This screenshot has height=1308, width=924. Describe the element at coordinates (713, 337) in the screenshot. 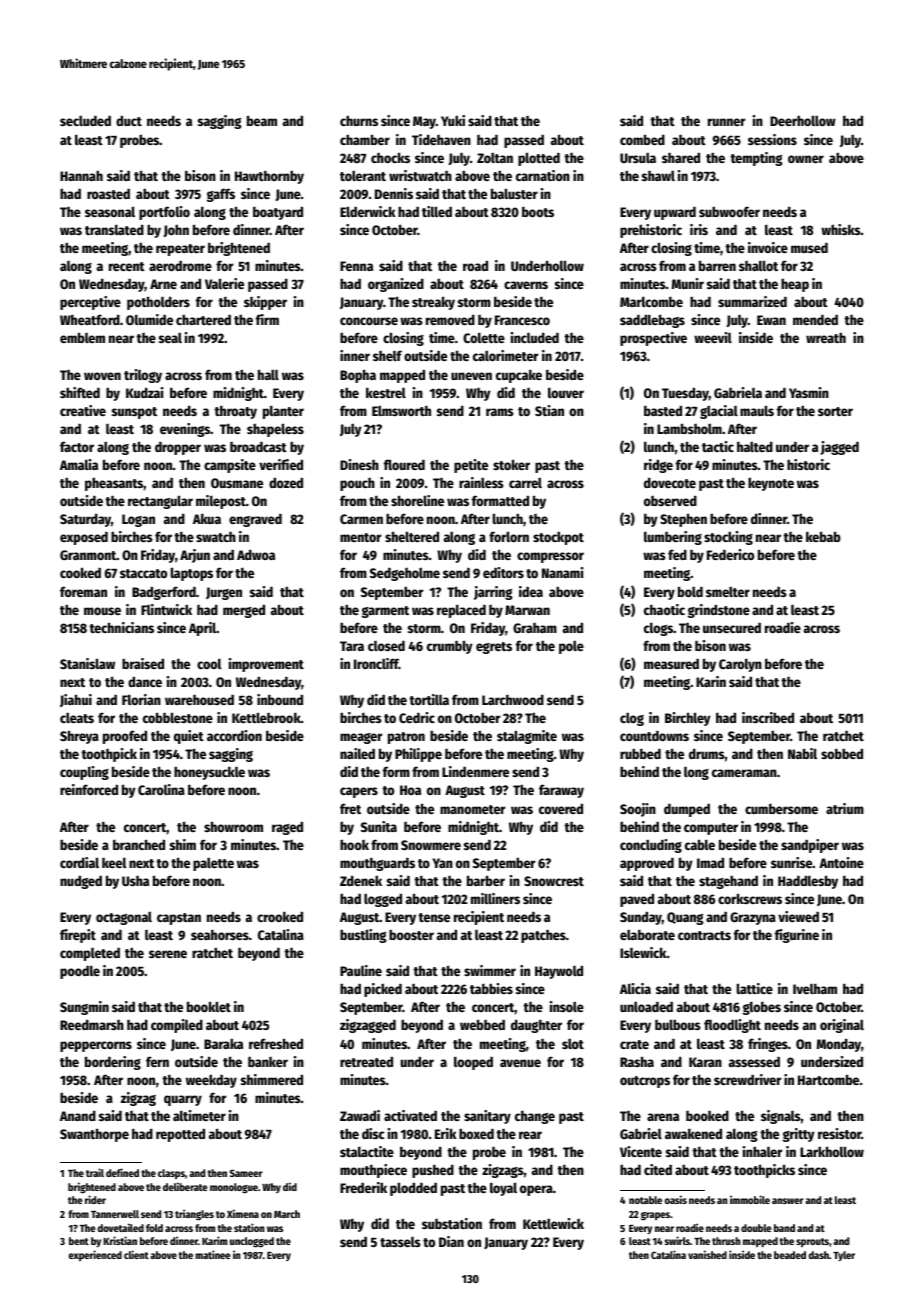

I see `weevil` at that location.
